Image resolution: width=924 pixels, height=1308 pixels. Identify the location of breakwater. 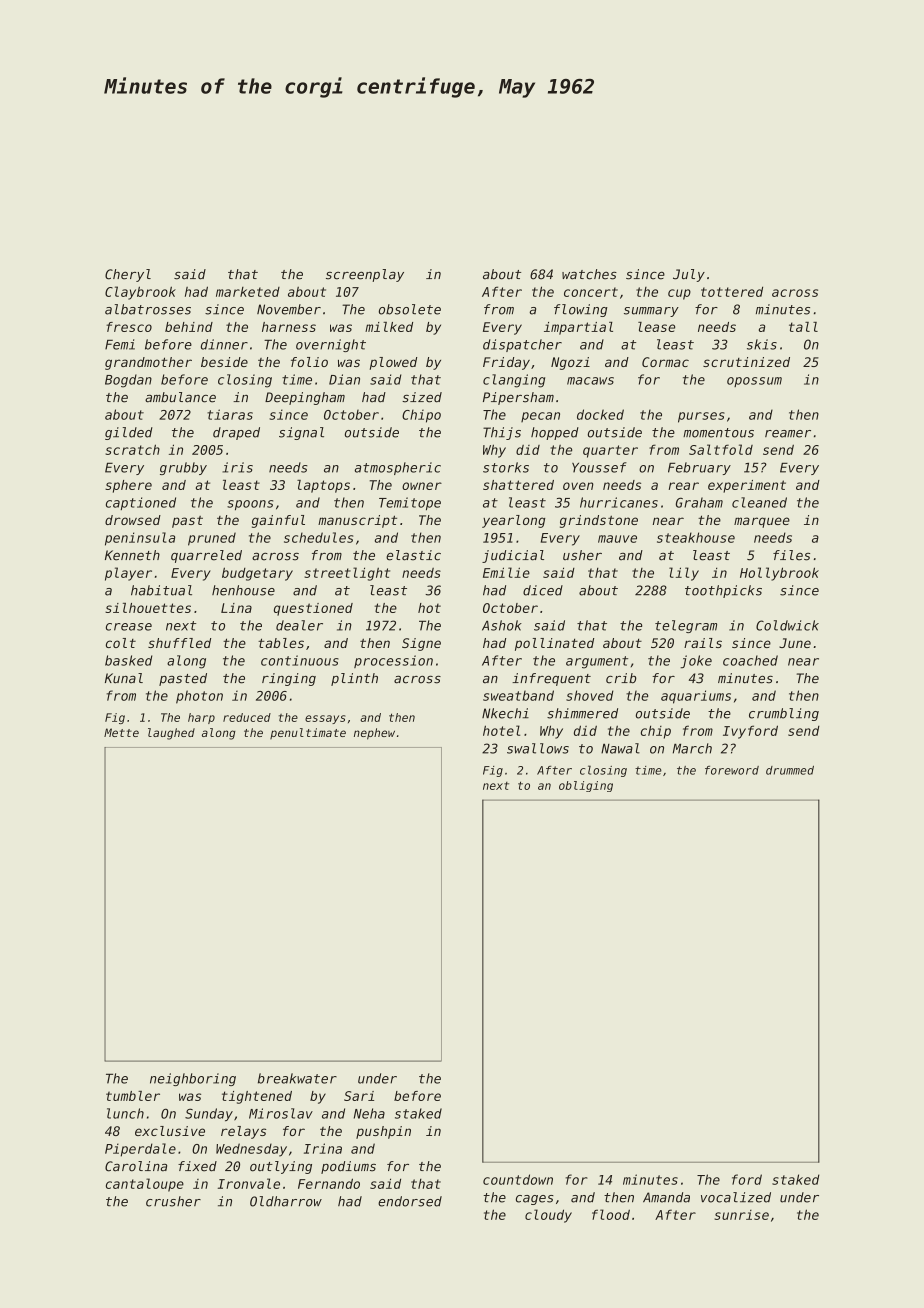
(297, 1078).
